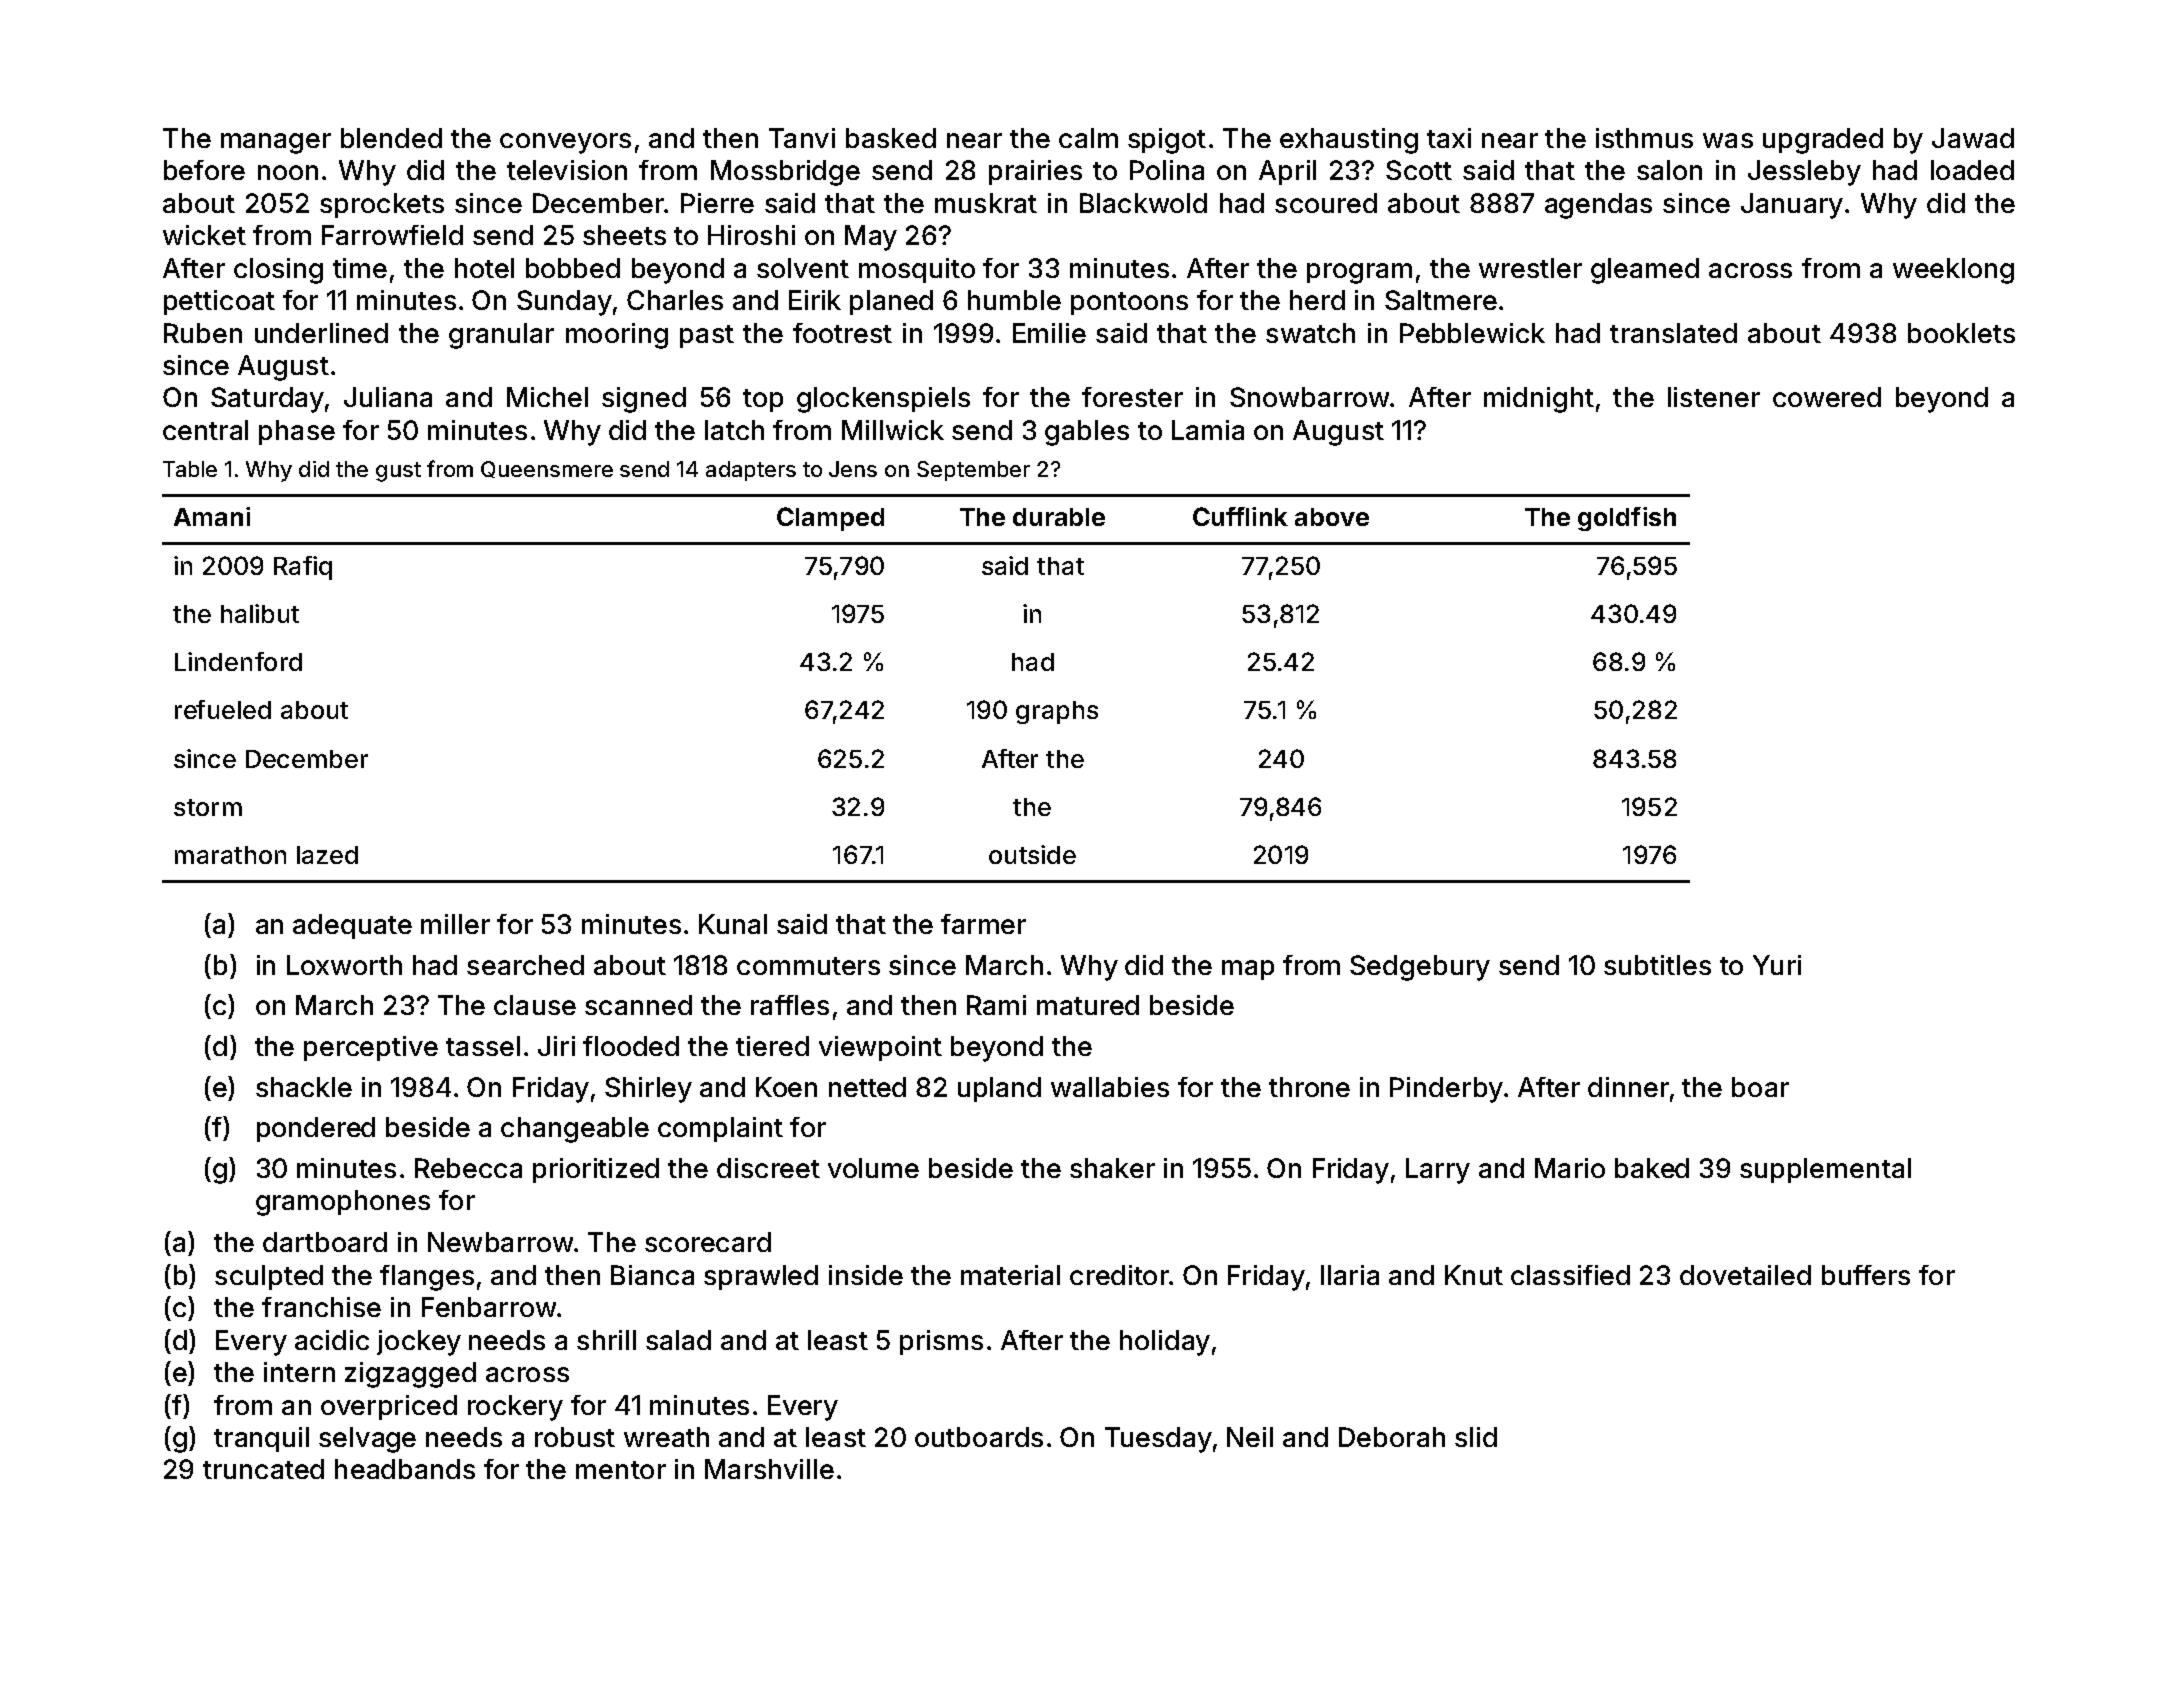 The height and width of the screenshot is (1683, 2178). I want to click on exhausting, so click(1349, 141).
